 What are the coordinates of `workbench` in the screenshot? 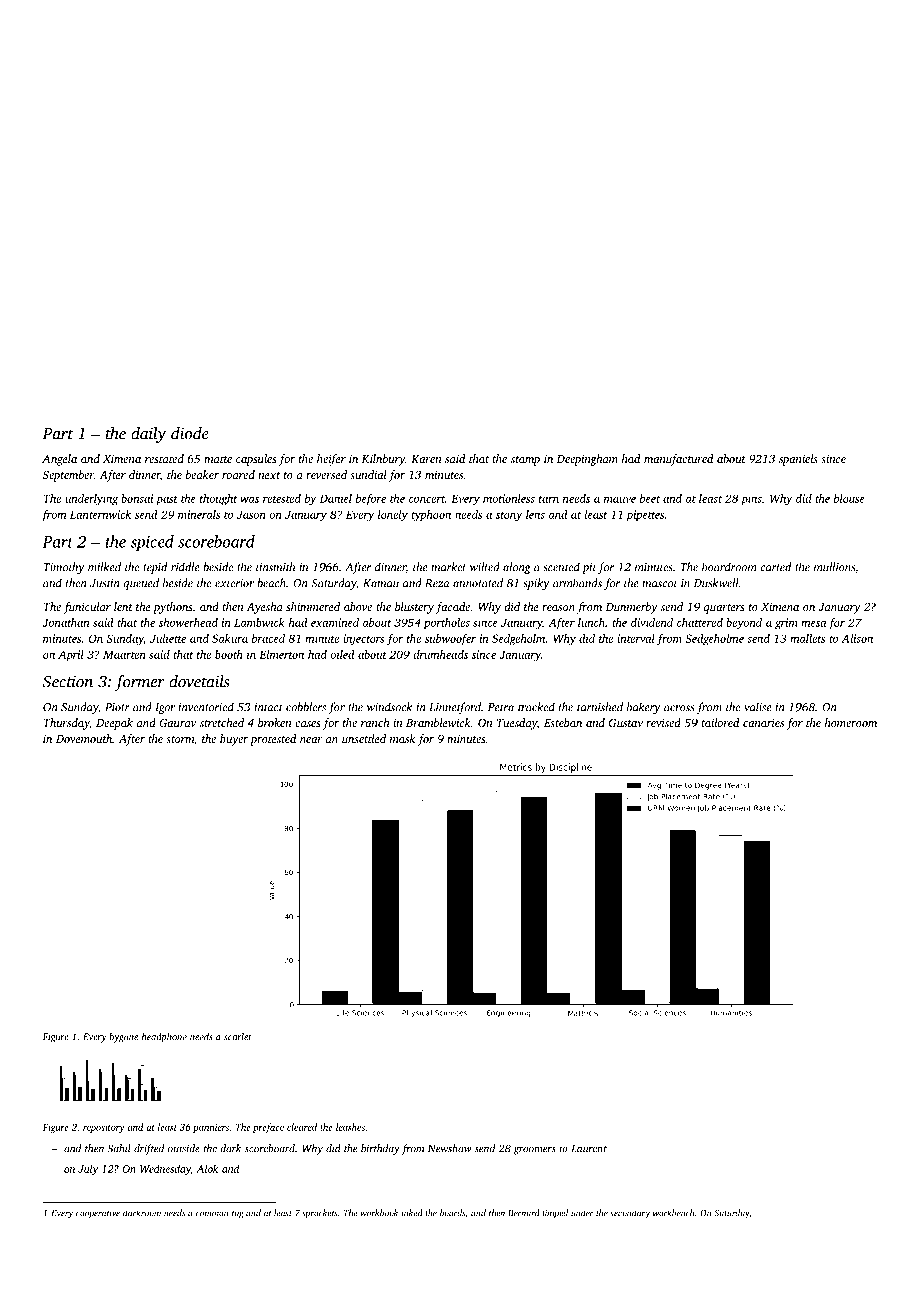 It's located at (673, 1213).
